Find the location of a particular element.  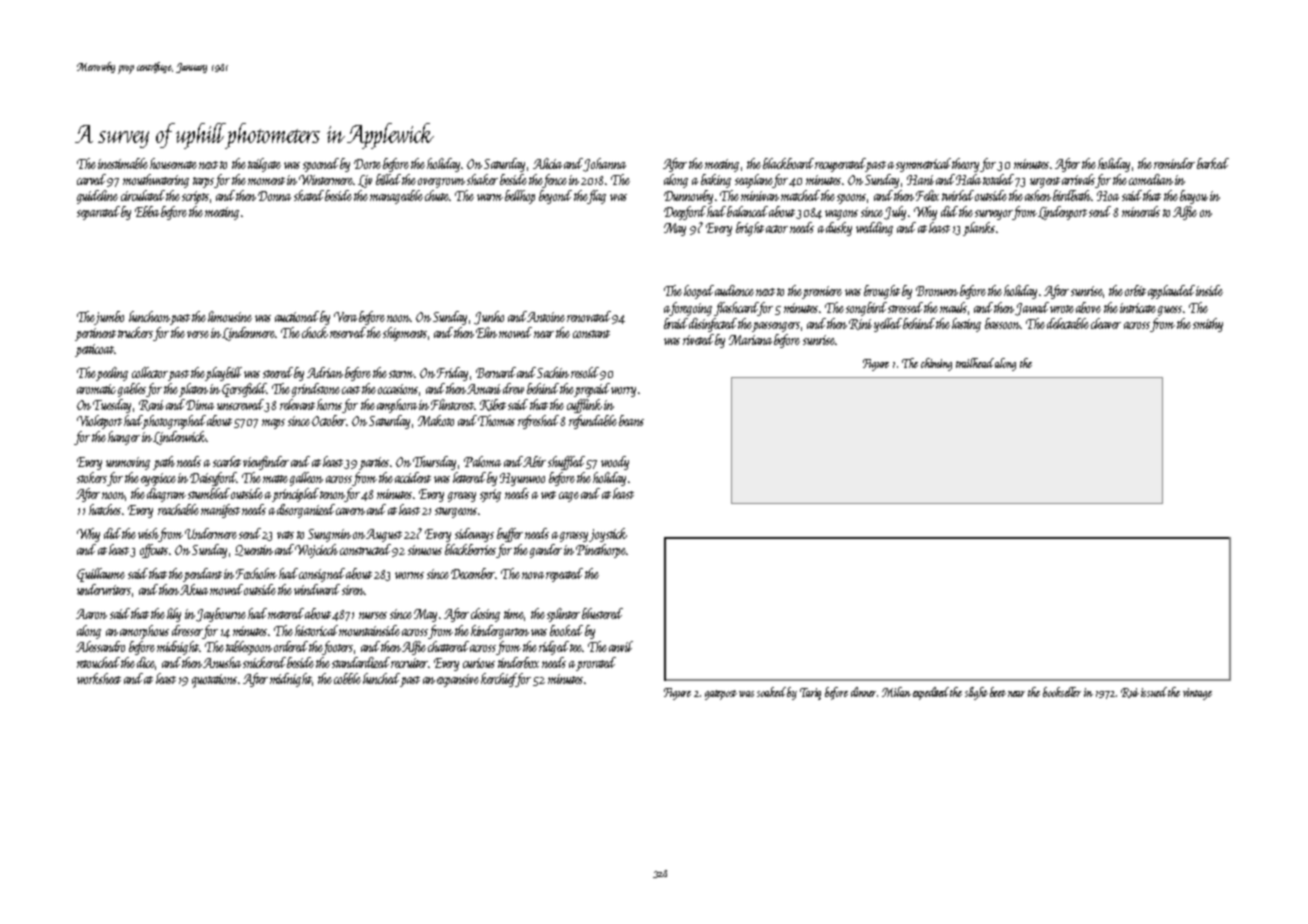

bassoon is located at coordinates (1002, 323).
